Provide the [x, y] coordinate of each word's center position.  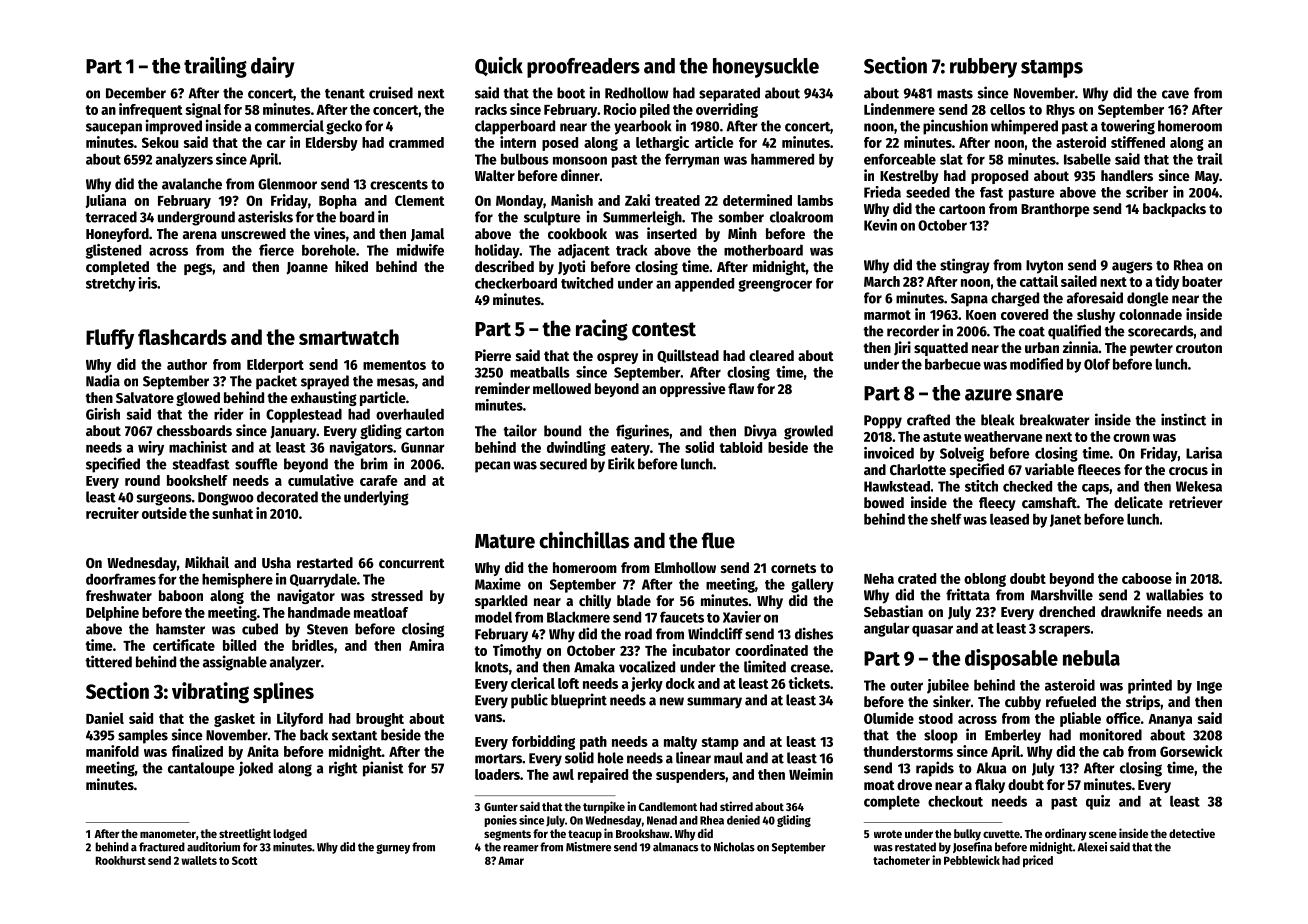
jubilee [948, 686]
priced [1038, 861]
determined [757, 200]
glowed [198, 399]
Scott [245, 860]
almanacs [675, 847]
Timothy [517, 651]
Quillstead [688, 356]
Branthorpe [1055, 210]
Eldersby [332, 144]
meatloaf [381, 612]
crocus [1188, 471]
